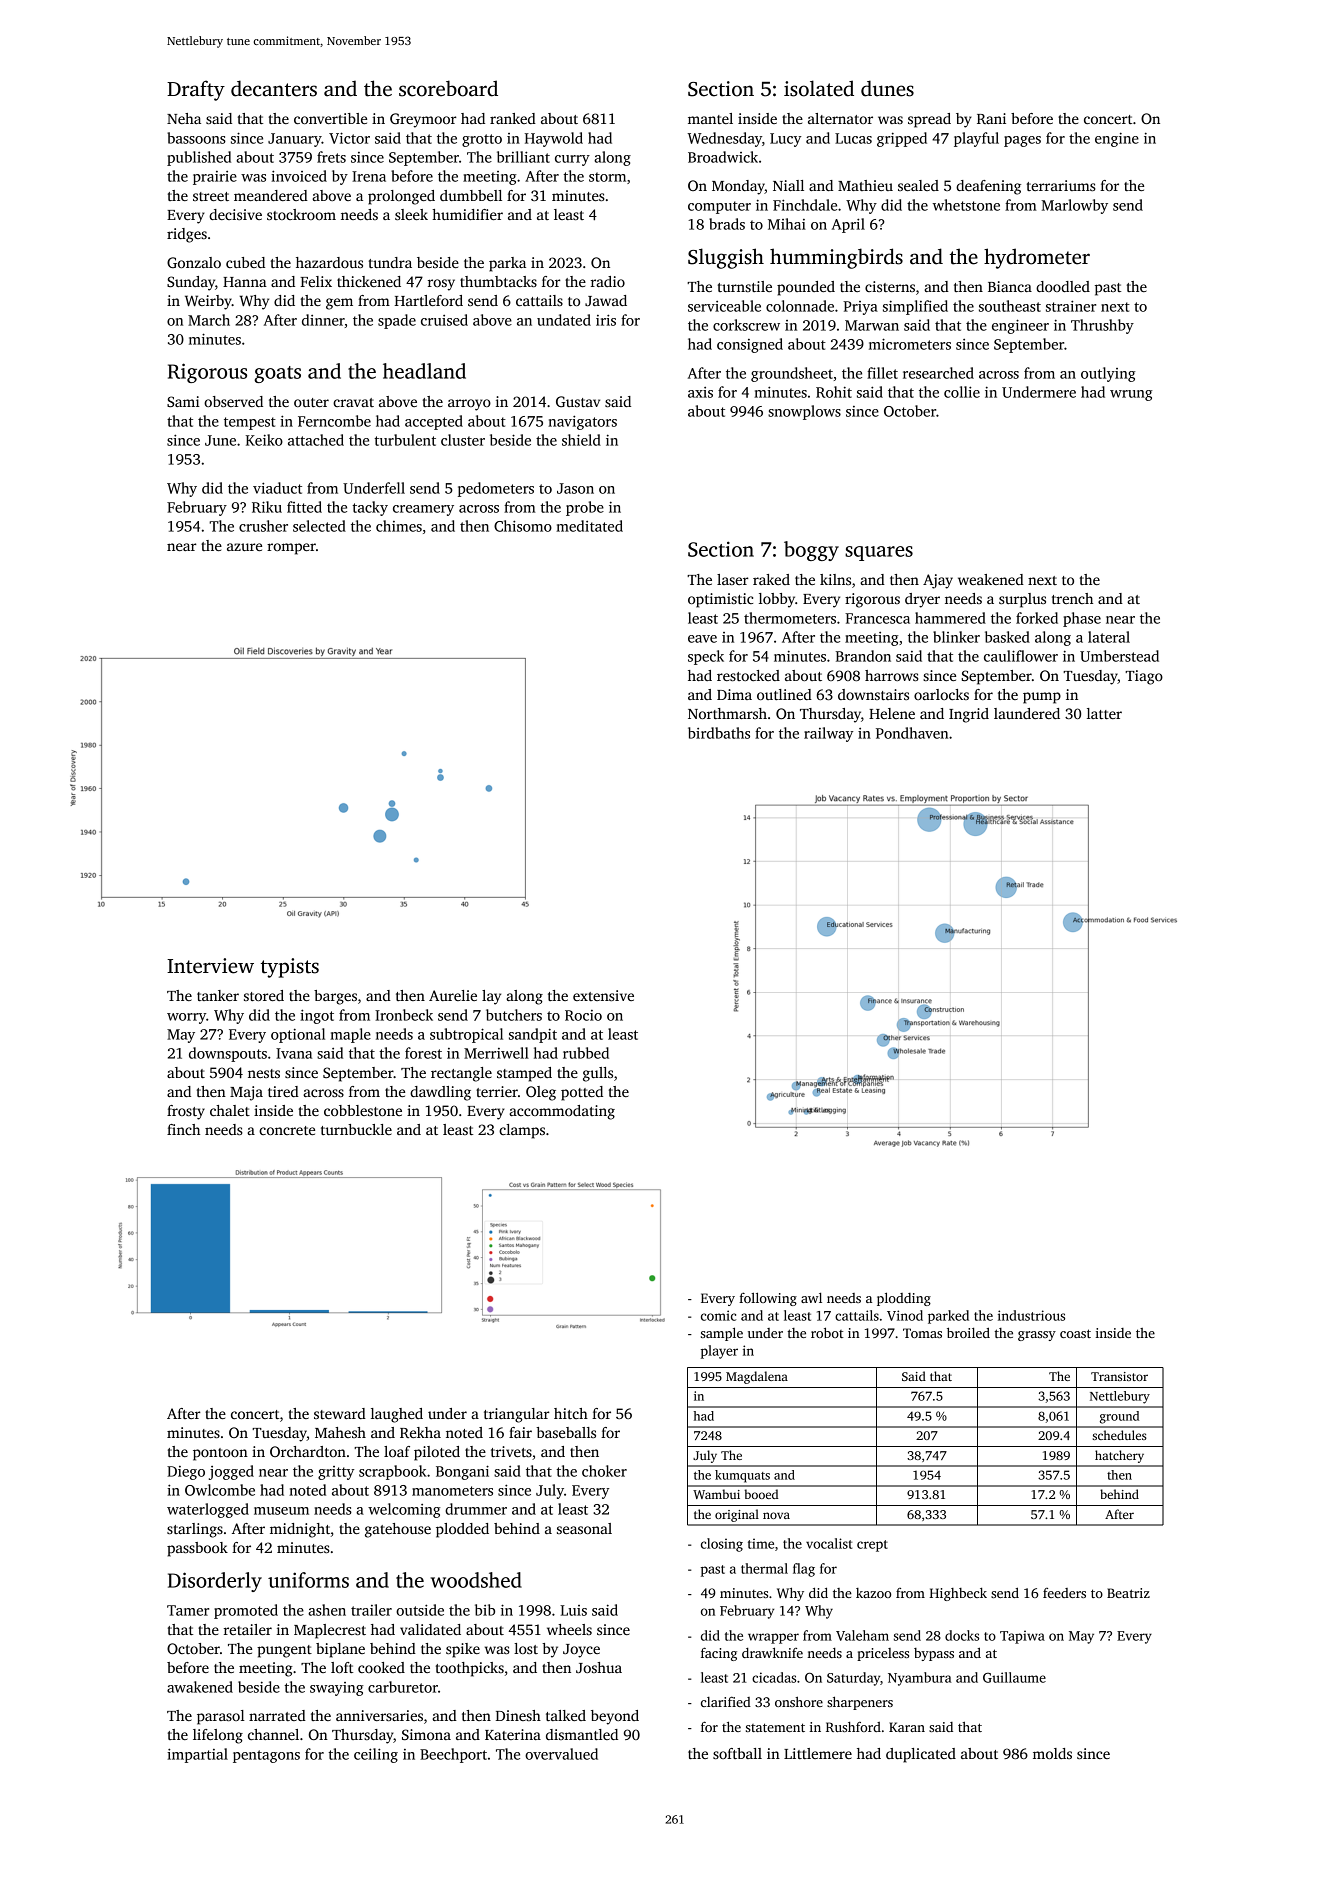 The height and width of the image is (1881, 1330). What do you see at coordinates (369, 176) in the image?
I see `Irena` at bounding box center [369, 176].
